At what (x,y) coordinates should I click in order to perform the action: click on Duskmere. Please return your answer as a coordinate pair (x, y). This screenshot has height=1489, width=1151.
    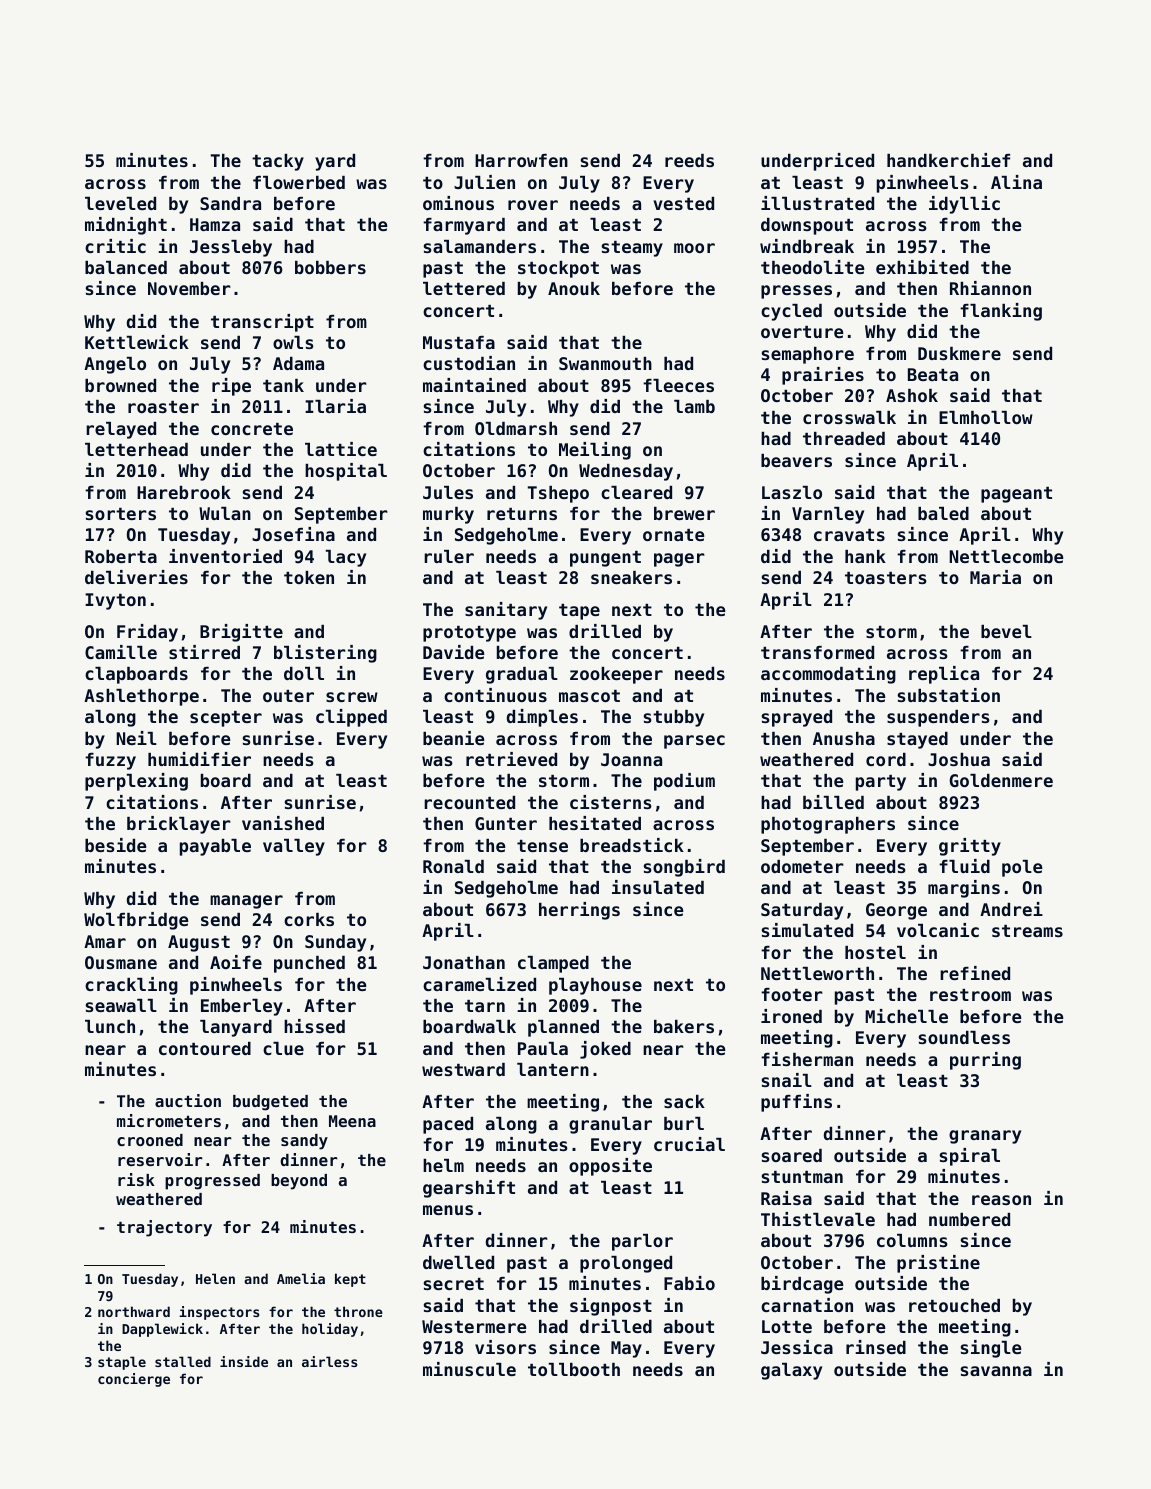
    Looking at the image, I should click on (959, 353).
